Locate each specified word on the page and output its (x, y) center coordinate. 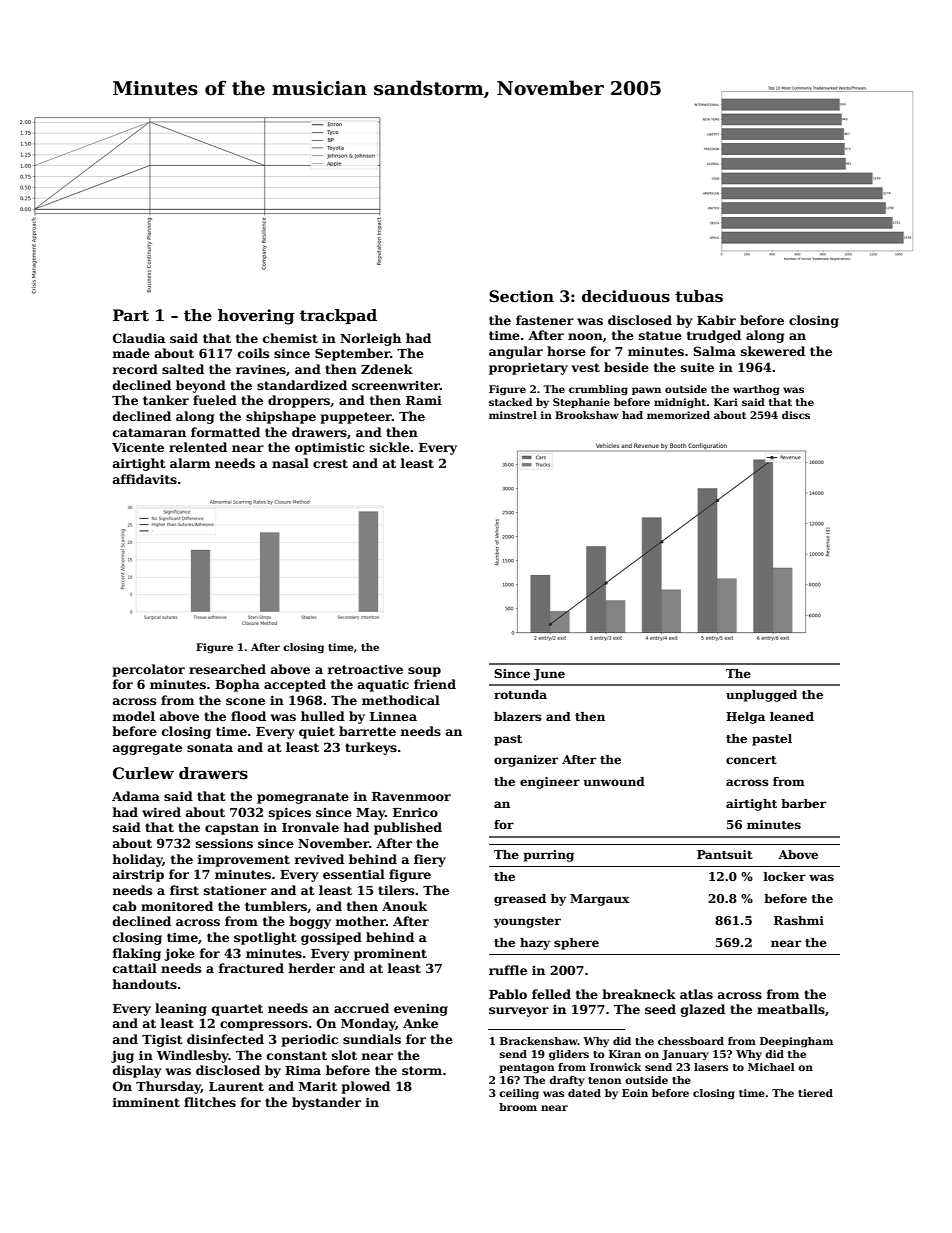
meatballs (791, 1009)
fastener (545, 320)
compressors (264, 1026)
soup (424, 672)
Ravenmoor (411, 796)
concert (751, 760)
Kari (726, 402)
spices (290, 813)
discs (796, 415)
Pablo (508, 994)
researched (227, 669)
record (135, 369)
